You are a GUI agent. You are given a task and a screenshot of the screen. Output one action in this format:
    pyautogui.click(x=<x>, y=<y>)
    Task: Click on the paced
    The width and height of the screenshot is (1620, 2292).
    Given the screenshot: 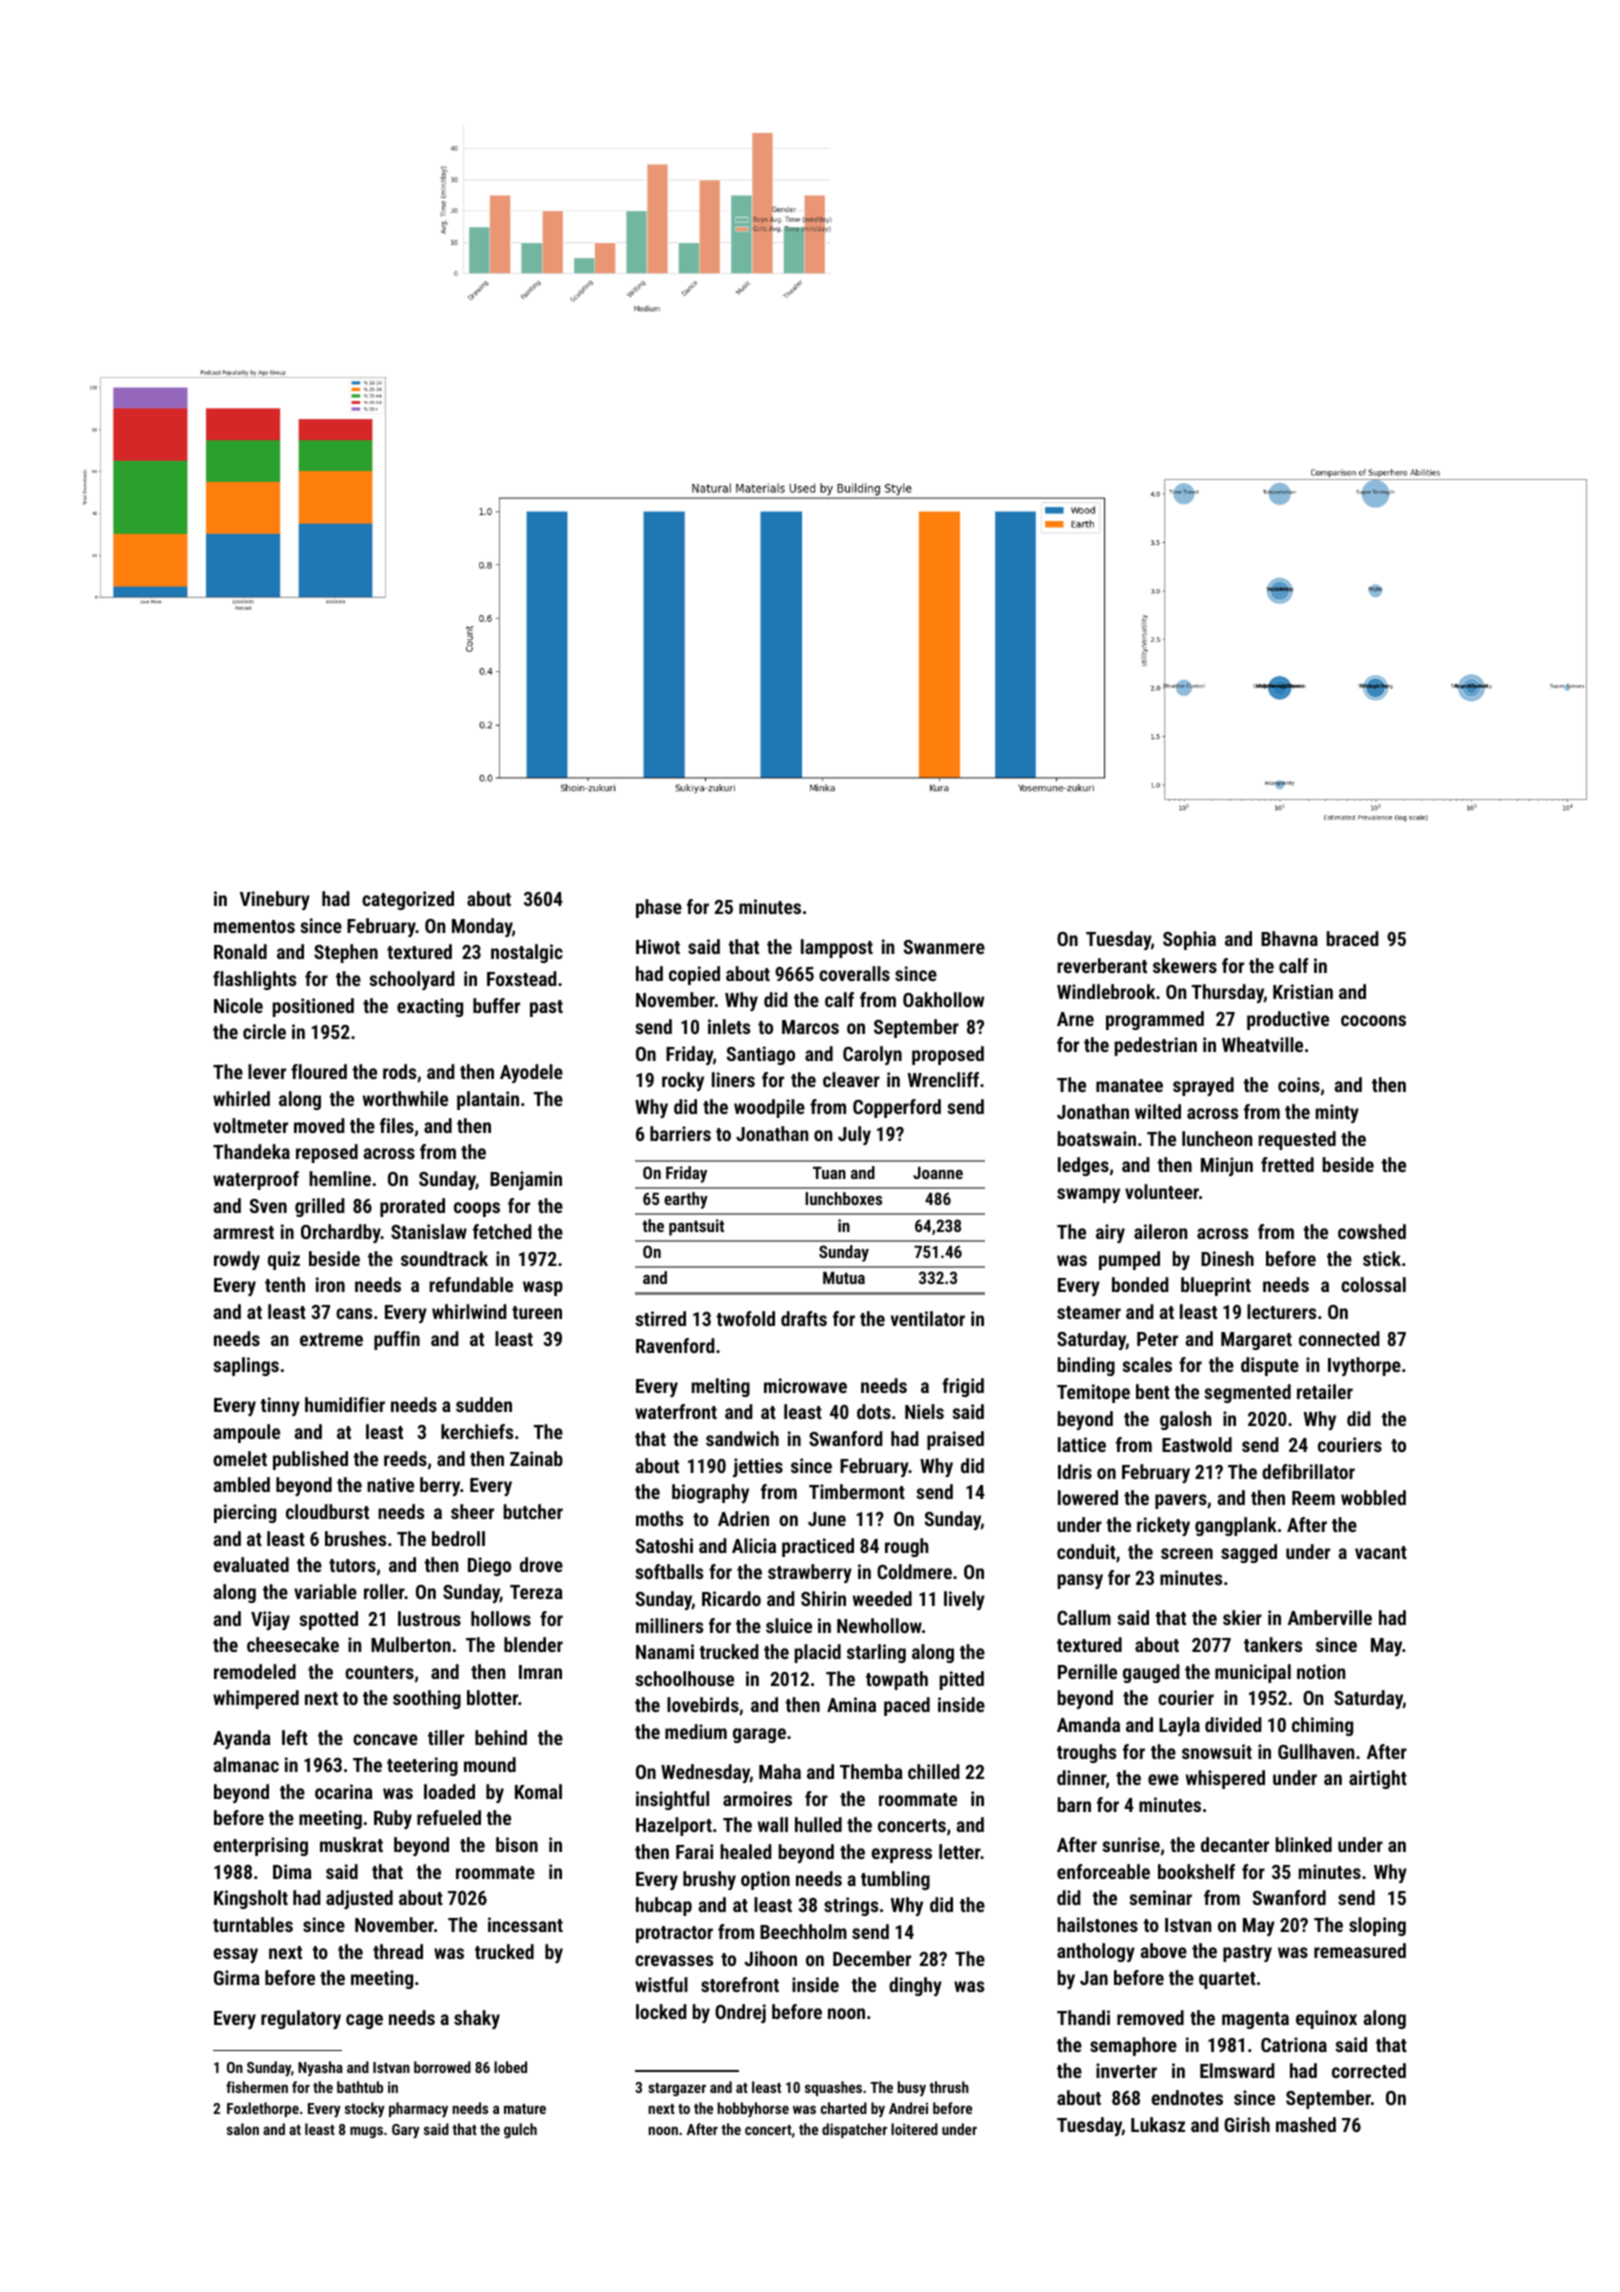 What is the action you would take?
    pyautogui.click(x=907, y=1706)
